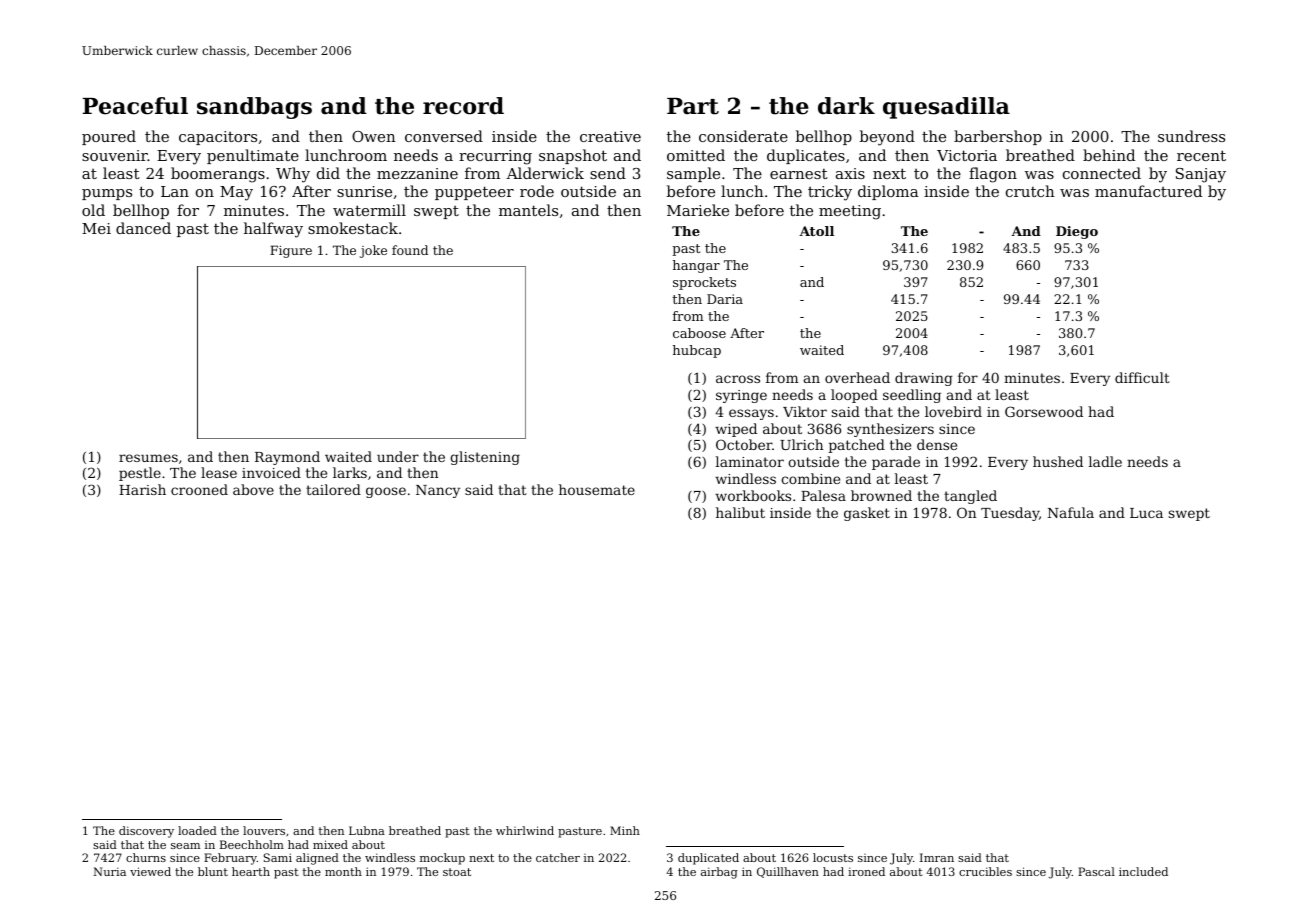 The image size is (1308, 924). What do you see at coordinates (697, 351) in the document?
I see `hubcap` at bounding box center [697, 351].
